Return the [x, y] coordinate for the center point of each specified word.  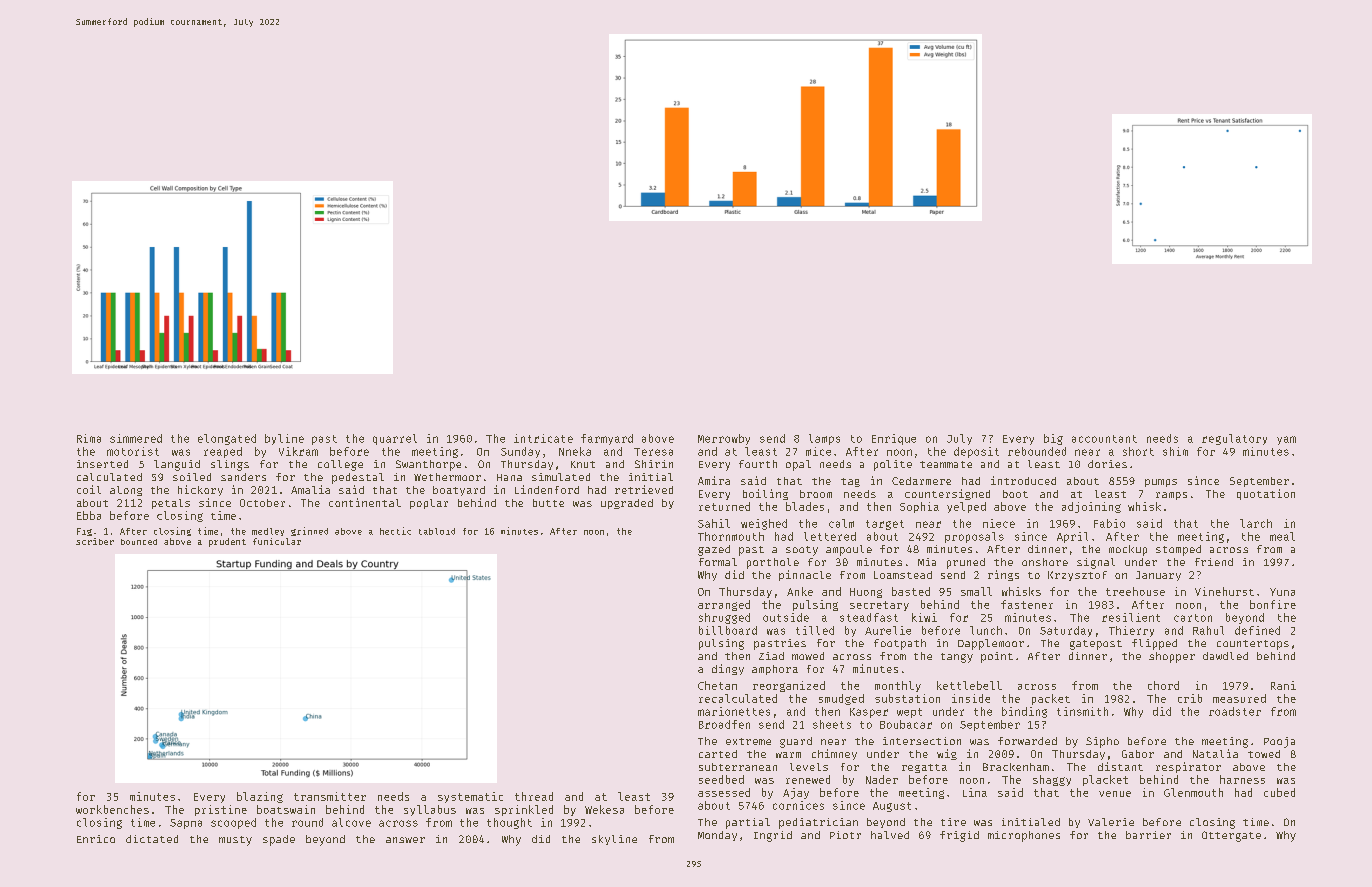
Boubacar [906, 724]
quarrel [395, 439]
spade [279, 840]
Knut [583, 464]
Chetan [717, 685]
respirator [1188, 767]
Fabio [1109, 523]
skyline [614, 840]
